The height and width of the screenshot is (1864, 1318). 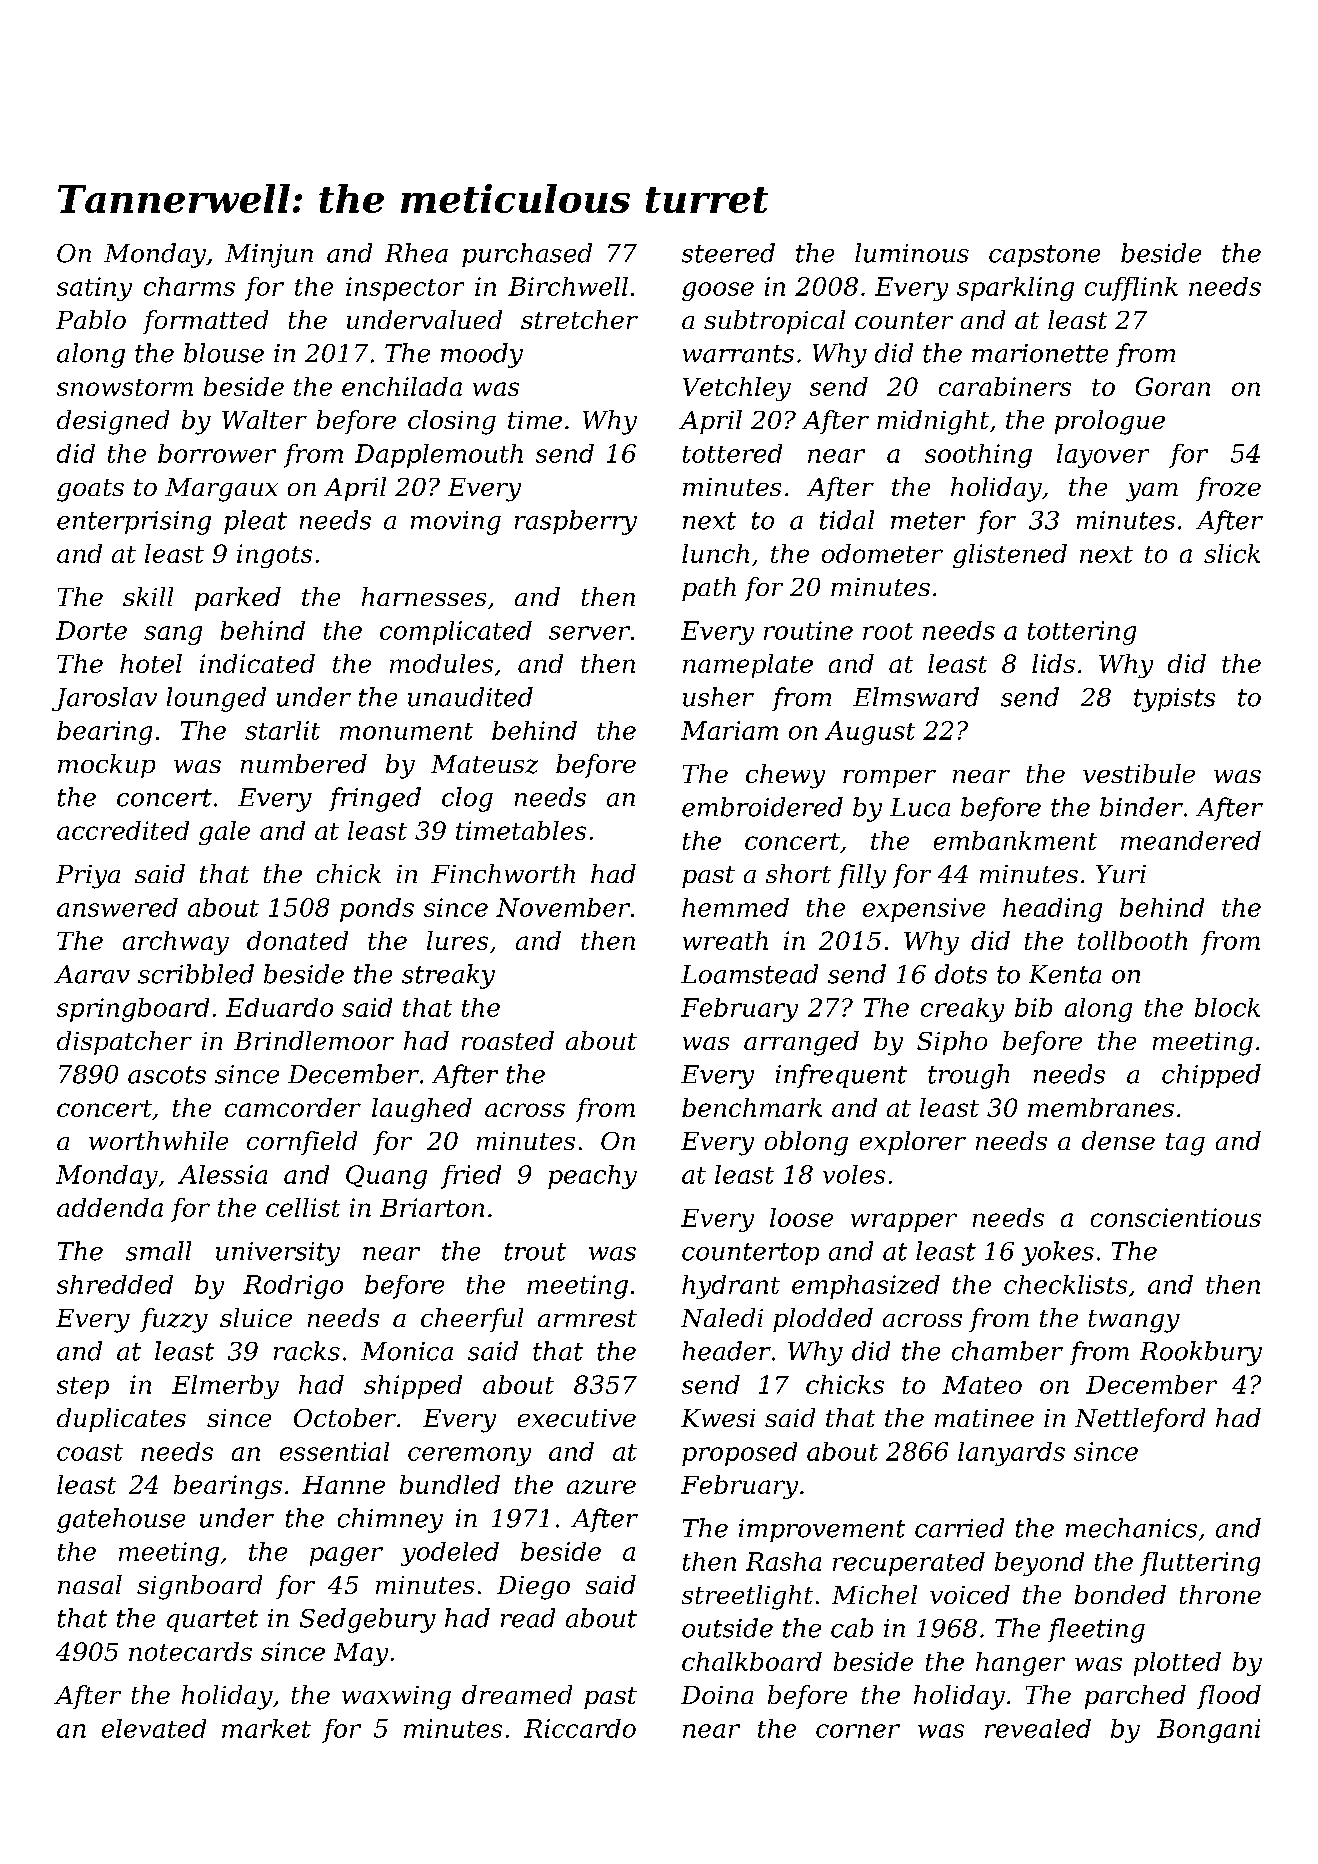 I want to click on Elmerby, so click(x=225, y=1387).
